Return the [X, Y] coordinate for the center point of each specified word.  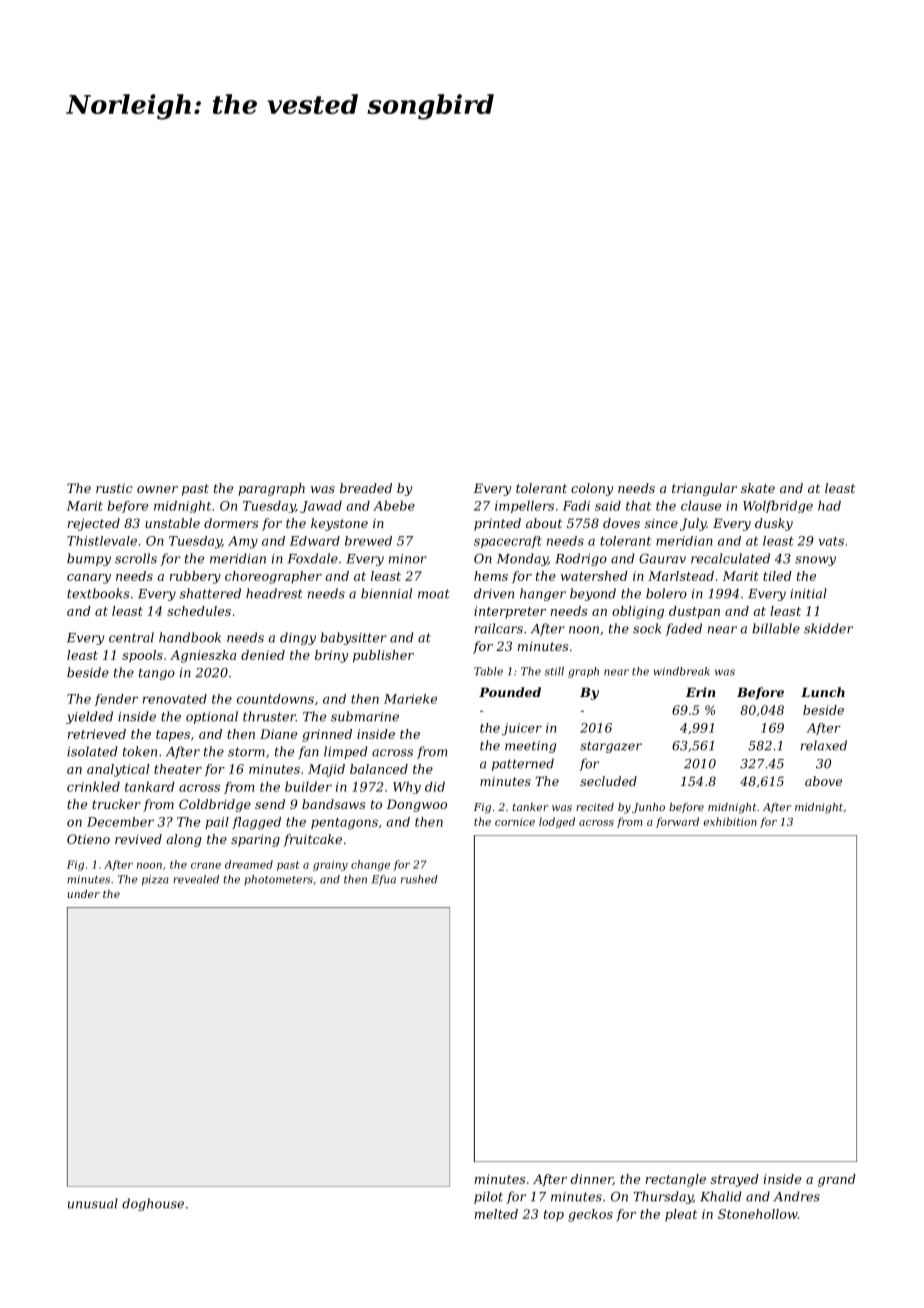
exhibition [730, 821]
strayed [735, 1180]
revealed [196, 879]
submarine [365, 716]
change [370, 865]
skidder [828, 628]
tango [157, 674]
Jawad [321, 507]
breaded [366, 488]
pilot [488, 1197]
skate [758, 488]
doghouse [153, 1204]
